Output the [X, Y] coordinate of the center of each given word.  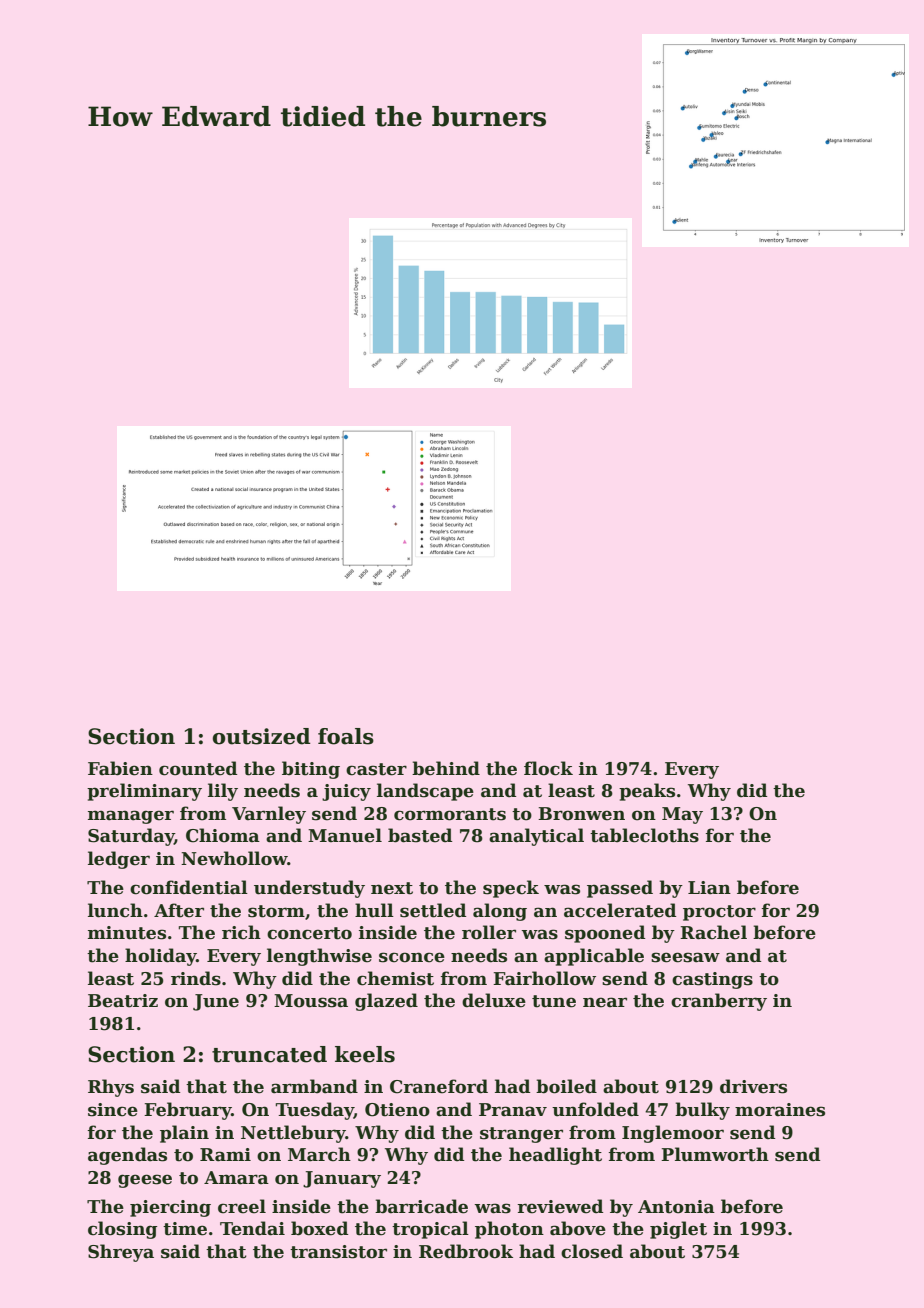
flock [548, 768]
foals [346, 736]
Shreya [121, 1253]
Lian [709, 888]
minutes [127, 933]
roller [489, 932]
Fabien [120, 768]
